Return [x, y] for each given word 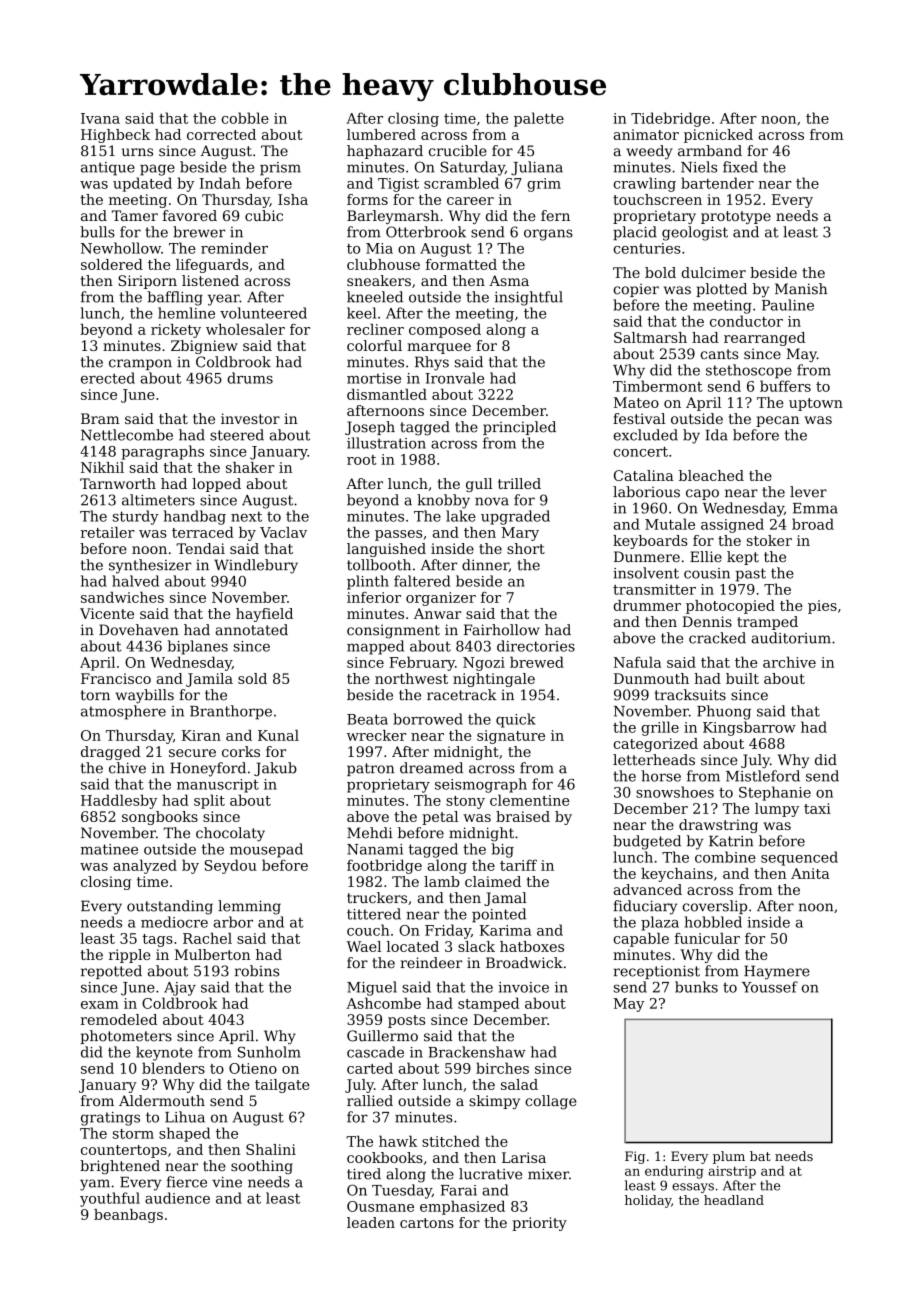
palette [539, 119]
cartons [427, 1223]
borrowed [428, 719]
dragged [111, 753]
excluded [645, 435]
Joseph [370, 428]
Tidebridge [670, 119]
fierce [187, 1182]
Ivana [100, 118]
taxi [817, 808]
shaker [250, 467]
